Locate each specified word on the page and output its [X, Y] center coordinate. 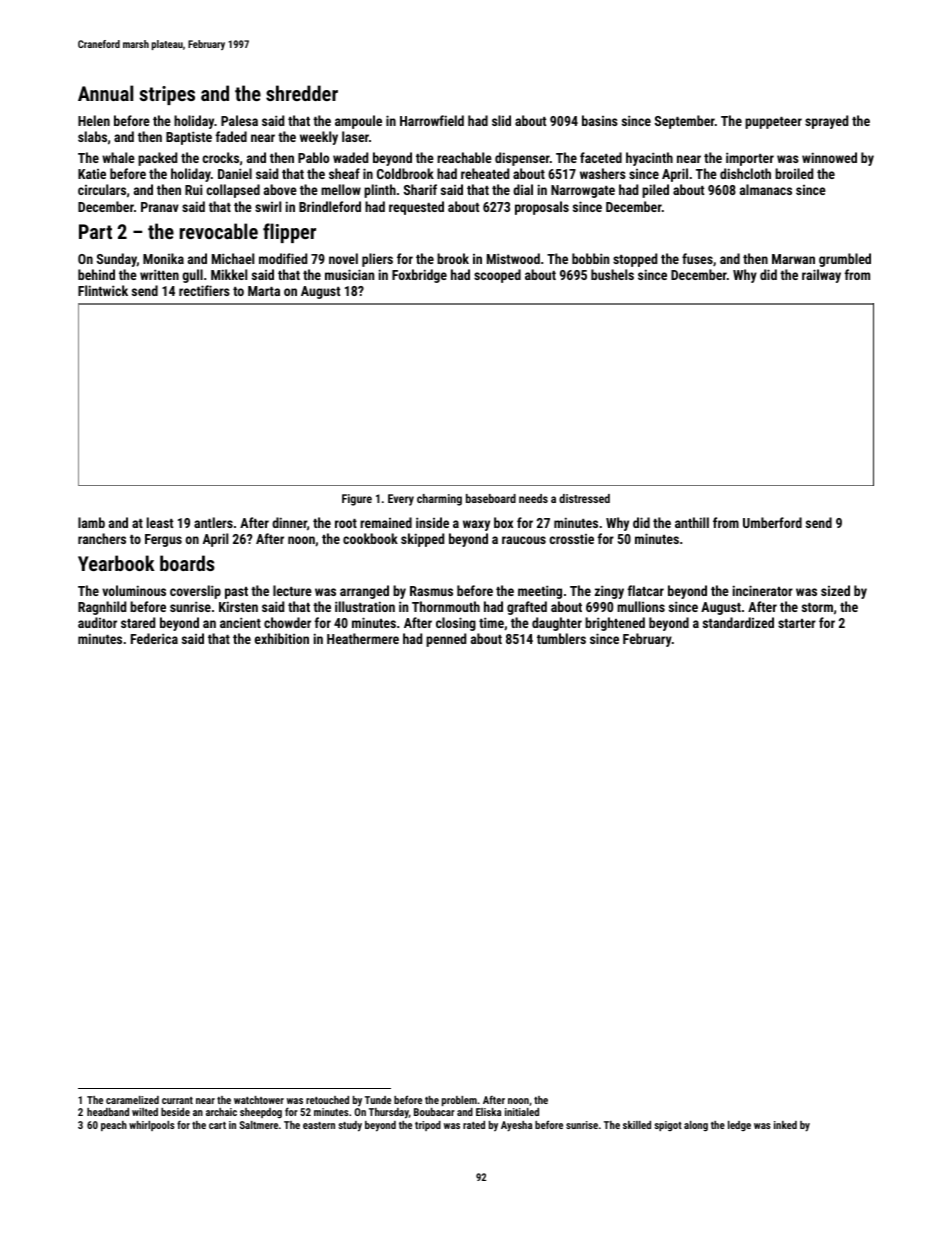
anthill [692, 522]
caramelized [132, 1100]
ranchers [102, 538]
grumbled [845, 260]
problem [459, 1101]
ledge [739, 1126]
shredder [302, 93]
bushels [612, 274]
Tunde [378, 1100]
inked [785, 1125]
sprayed [826, 122]
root [346, 523]
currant [177, 1100]
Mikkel [229, 274]
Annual [105, 93]
